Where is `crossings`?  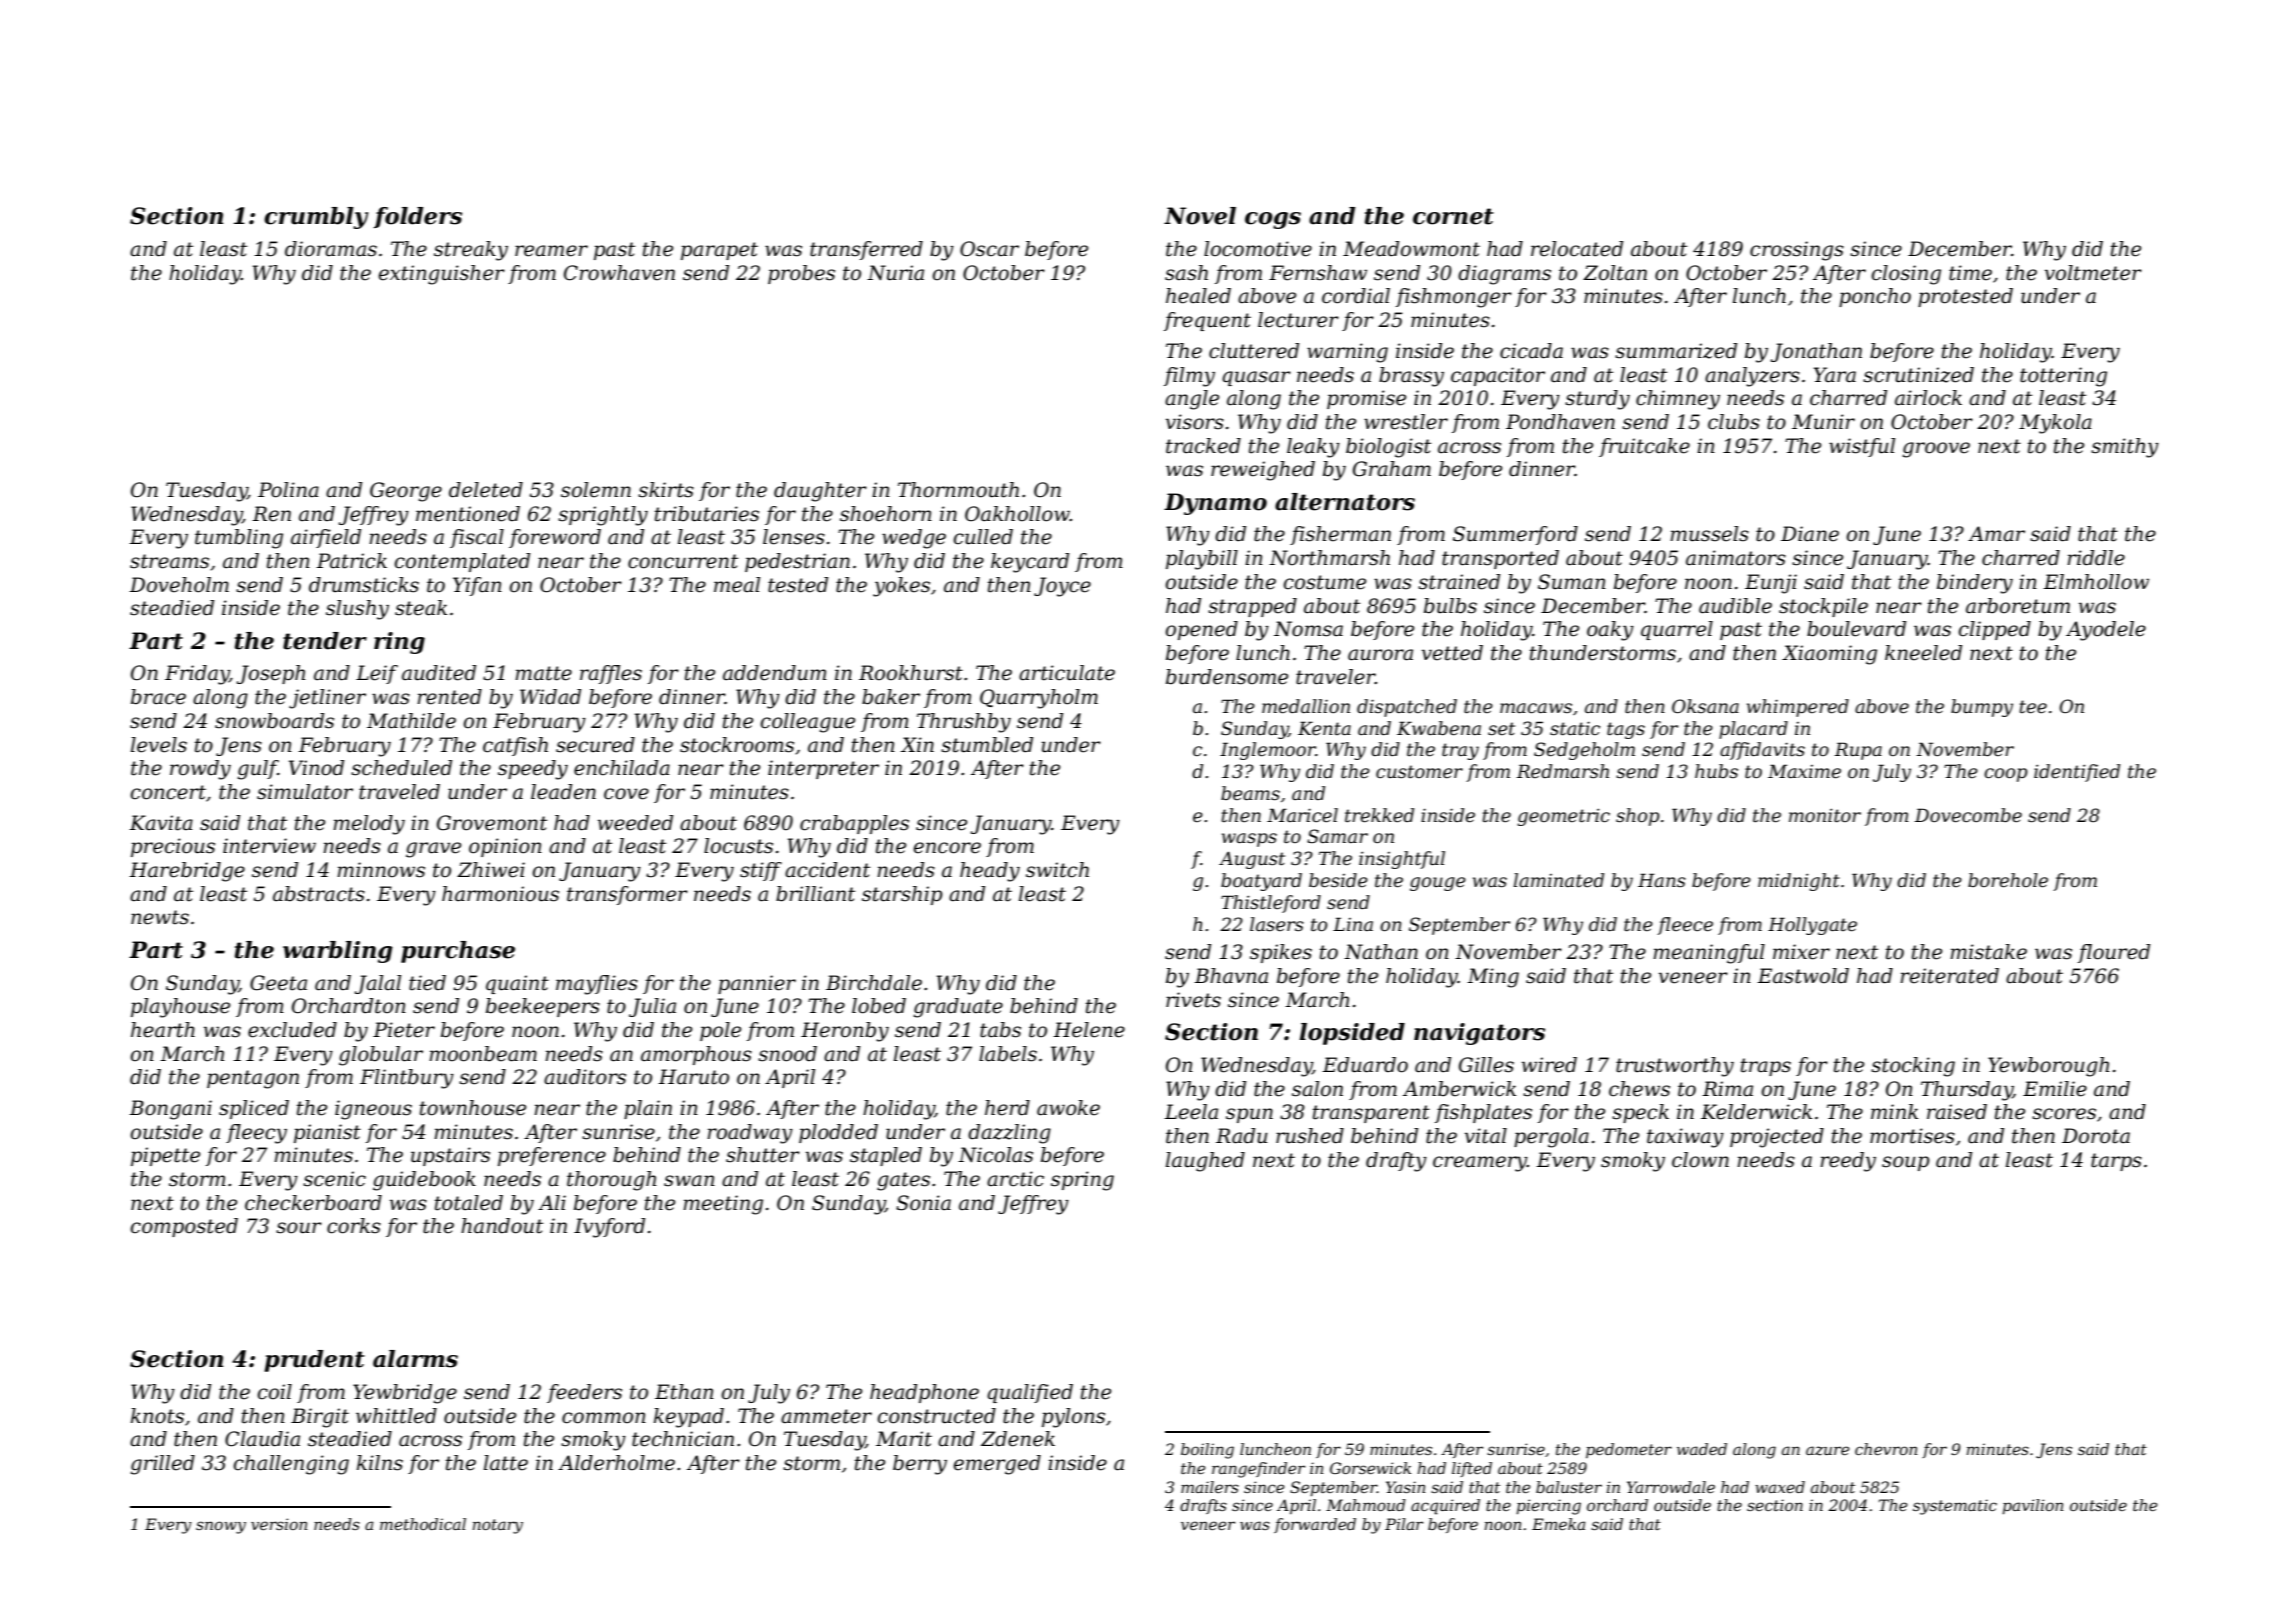
crossings is located at coordinates (1797, 251).
